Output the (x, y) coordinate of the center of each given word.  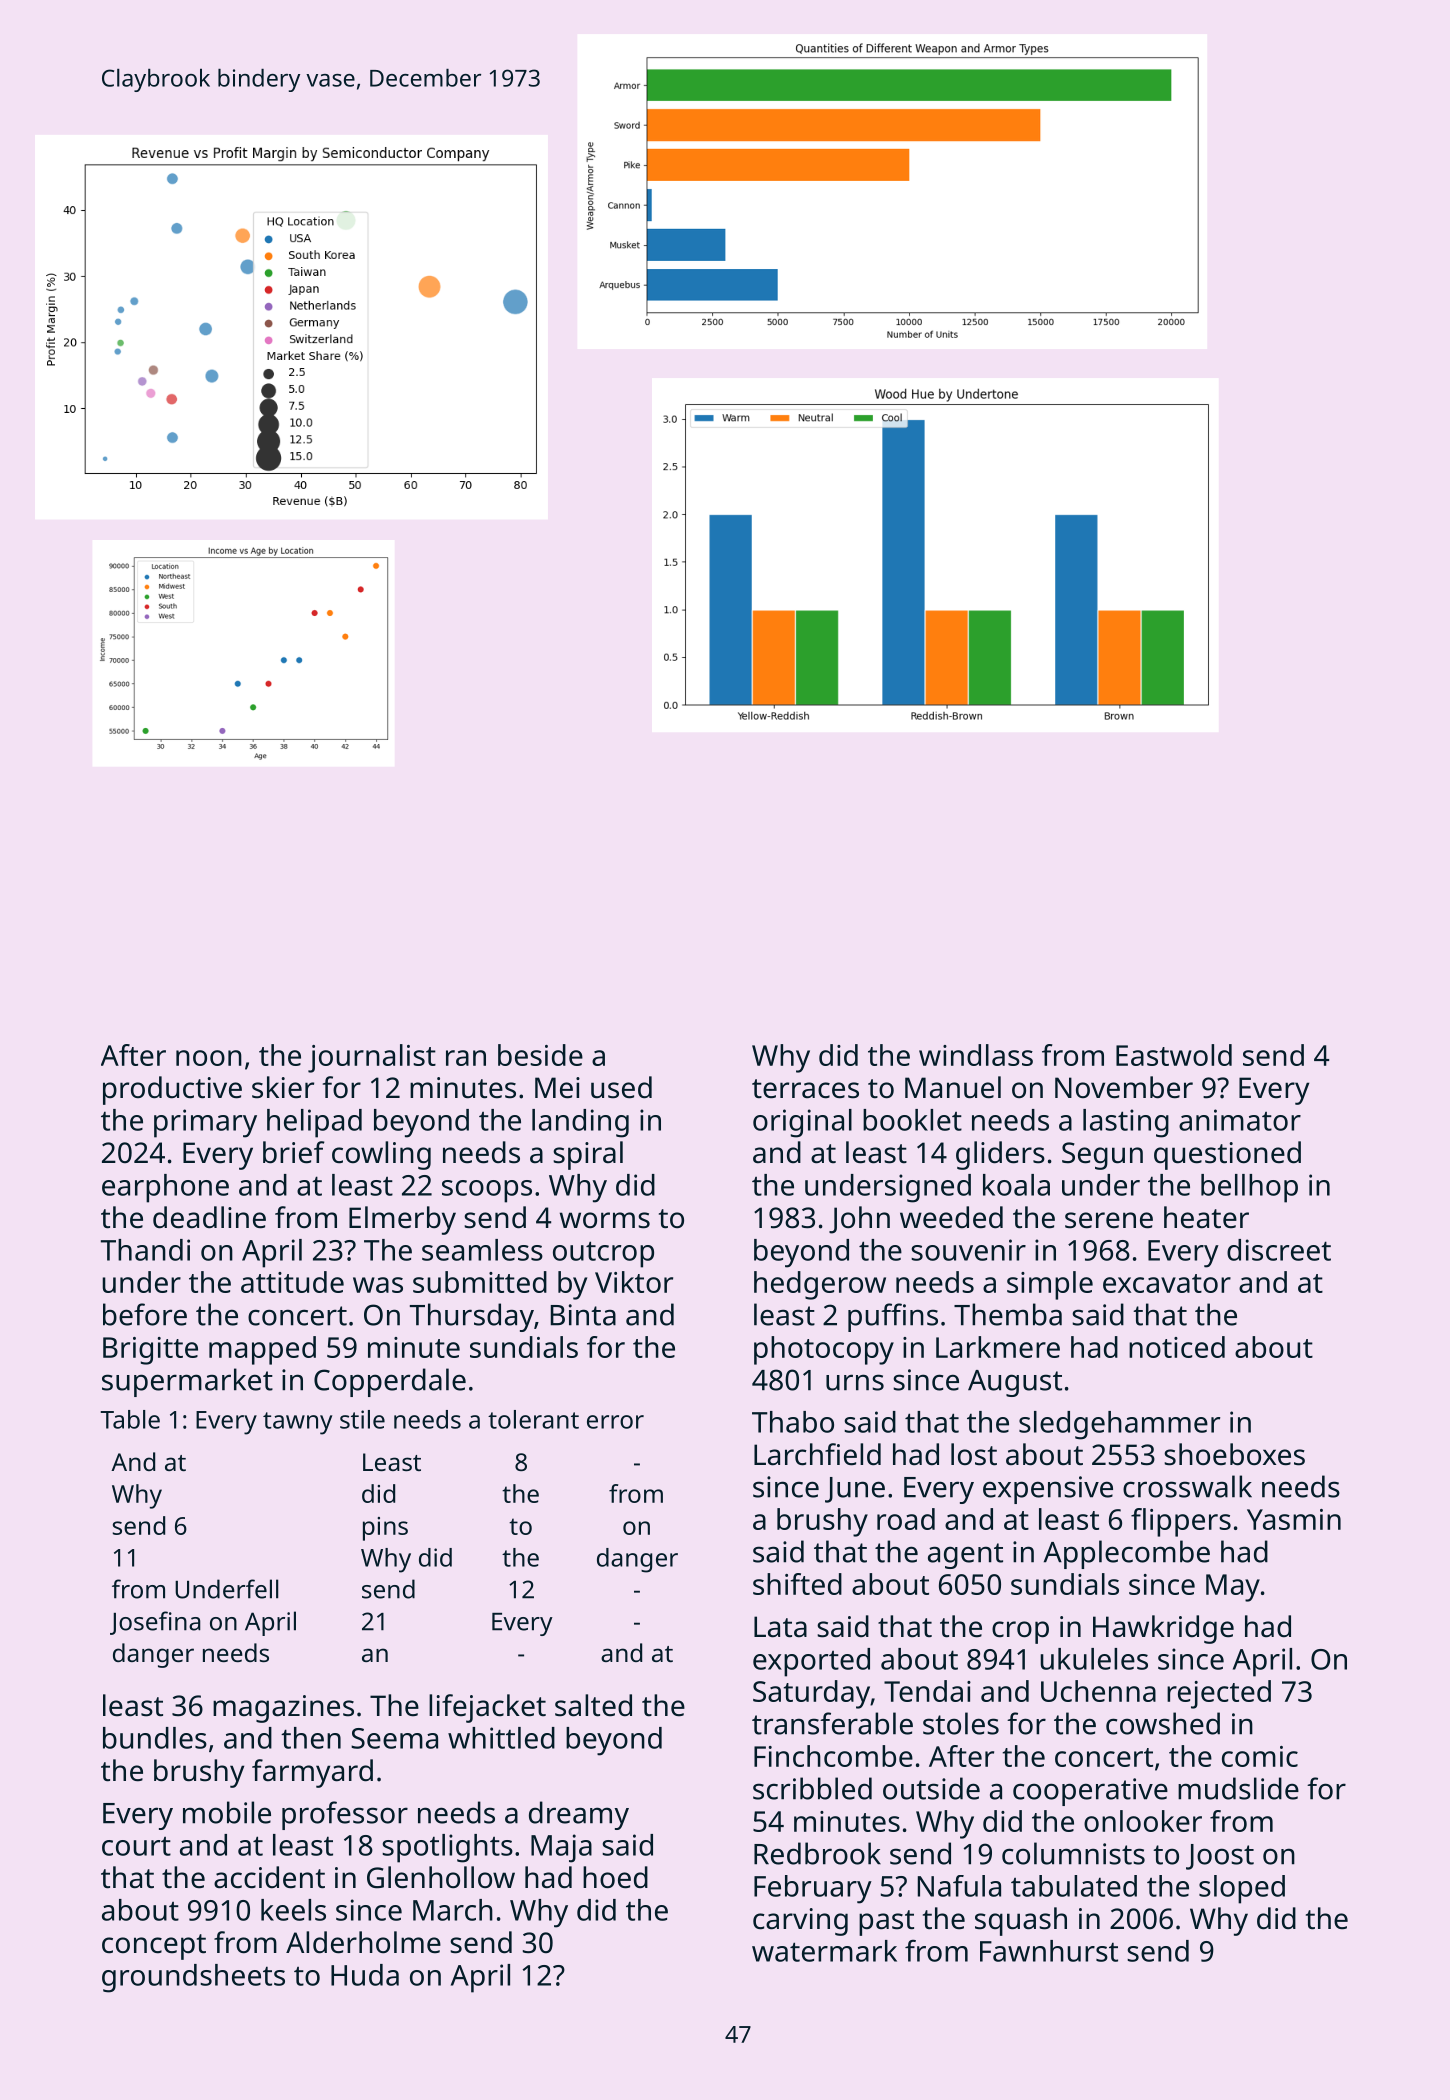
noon (209, 1058)
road (906, 1519)
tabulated (1074, 1886)
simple (1050, 1285)
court (136, 1846)
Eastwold (1174, 1055)
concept (154, 1947)
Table (130, 1419)
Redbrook (817, 1853)
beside (540, 1055)
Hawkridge (1163, 1629)
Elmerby (402, 1220)
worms (605, 1220)
